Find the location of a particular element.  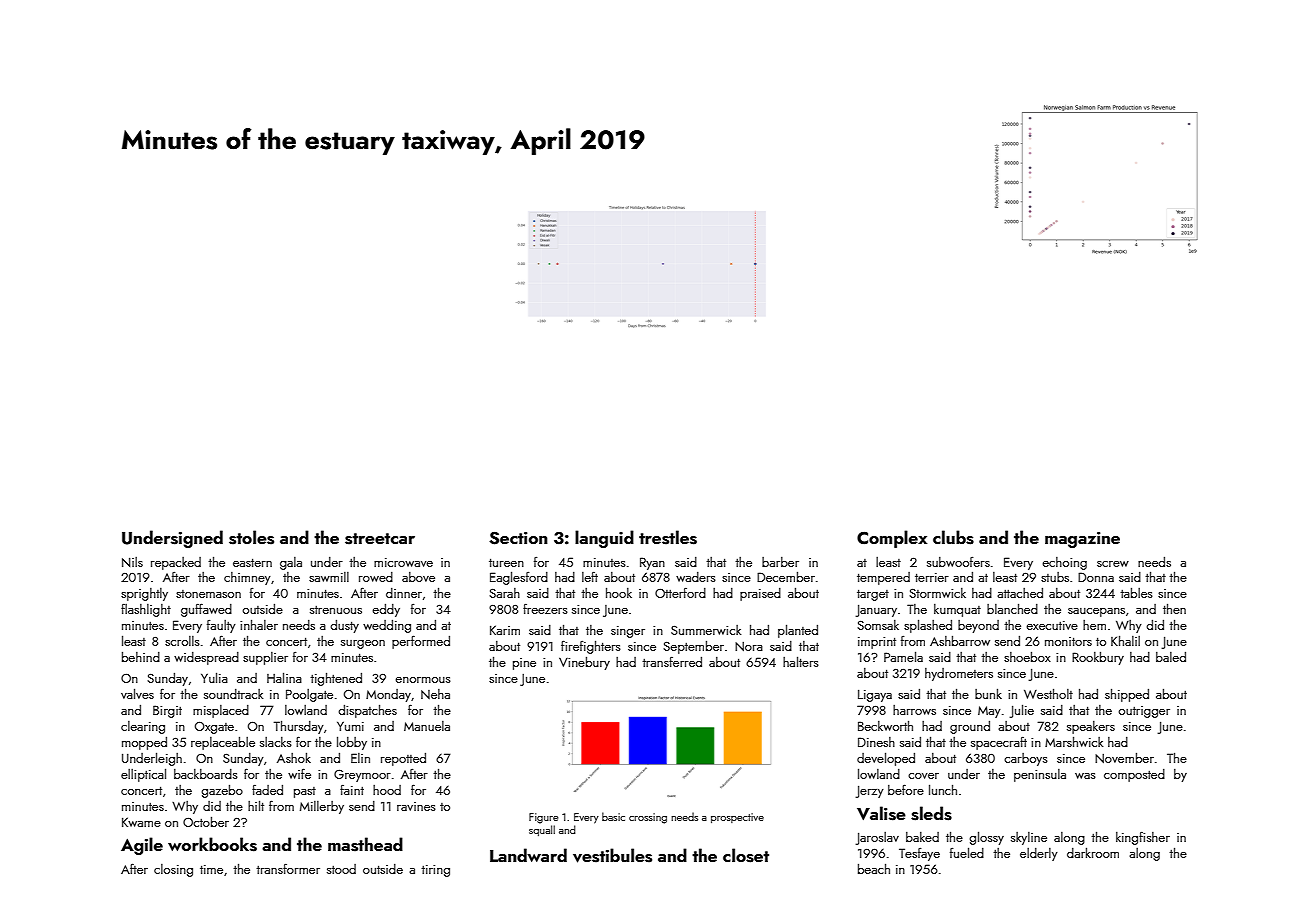

workbooks is located at coordinates (212, 844).
